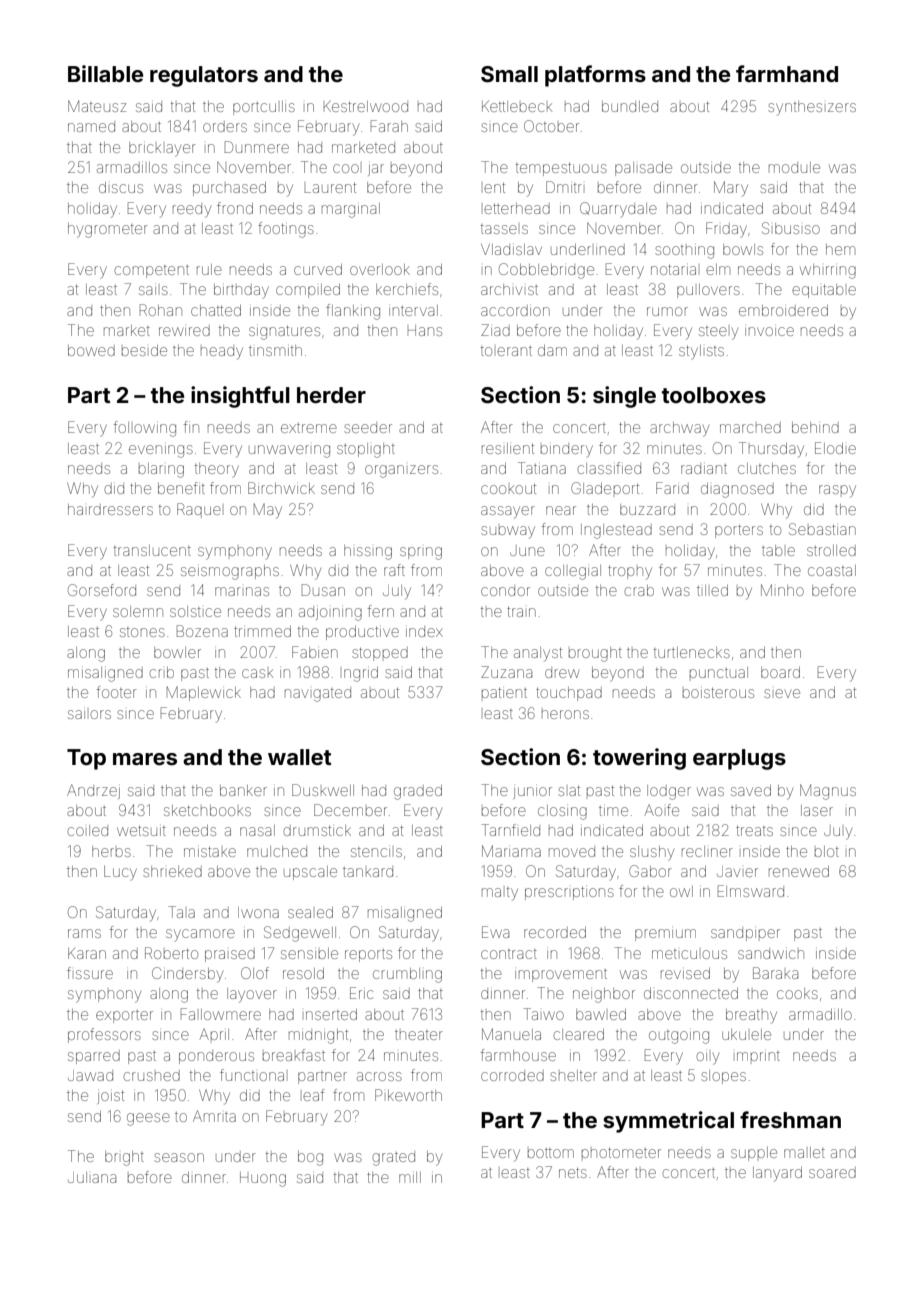 The image size is (924, 1308). I want to click on invoice, so click(769, 331).
